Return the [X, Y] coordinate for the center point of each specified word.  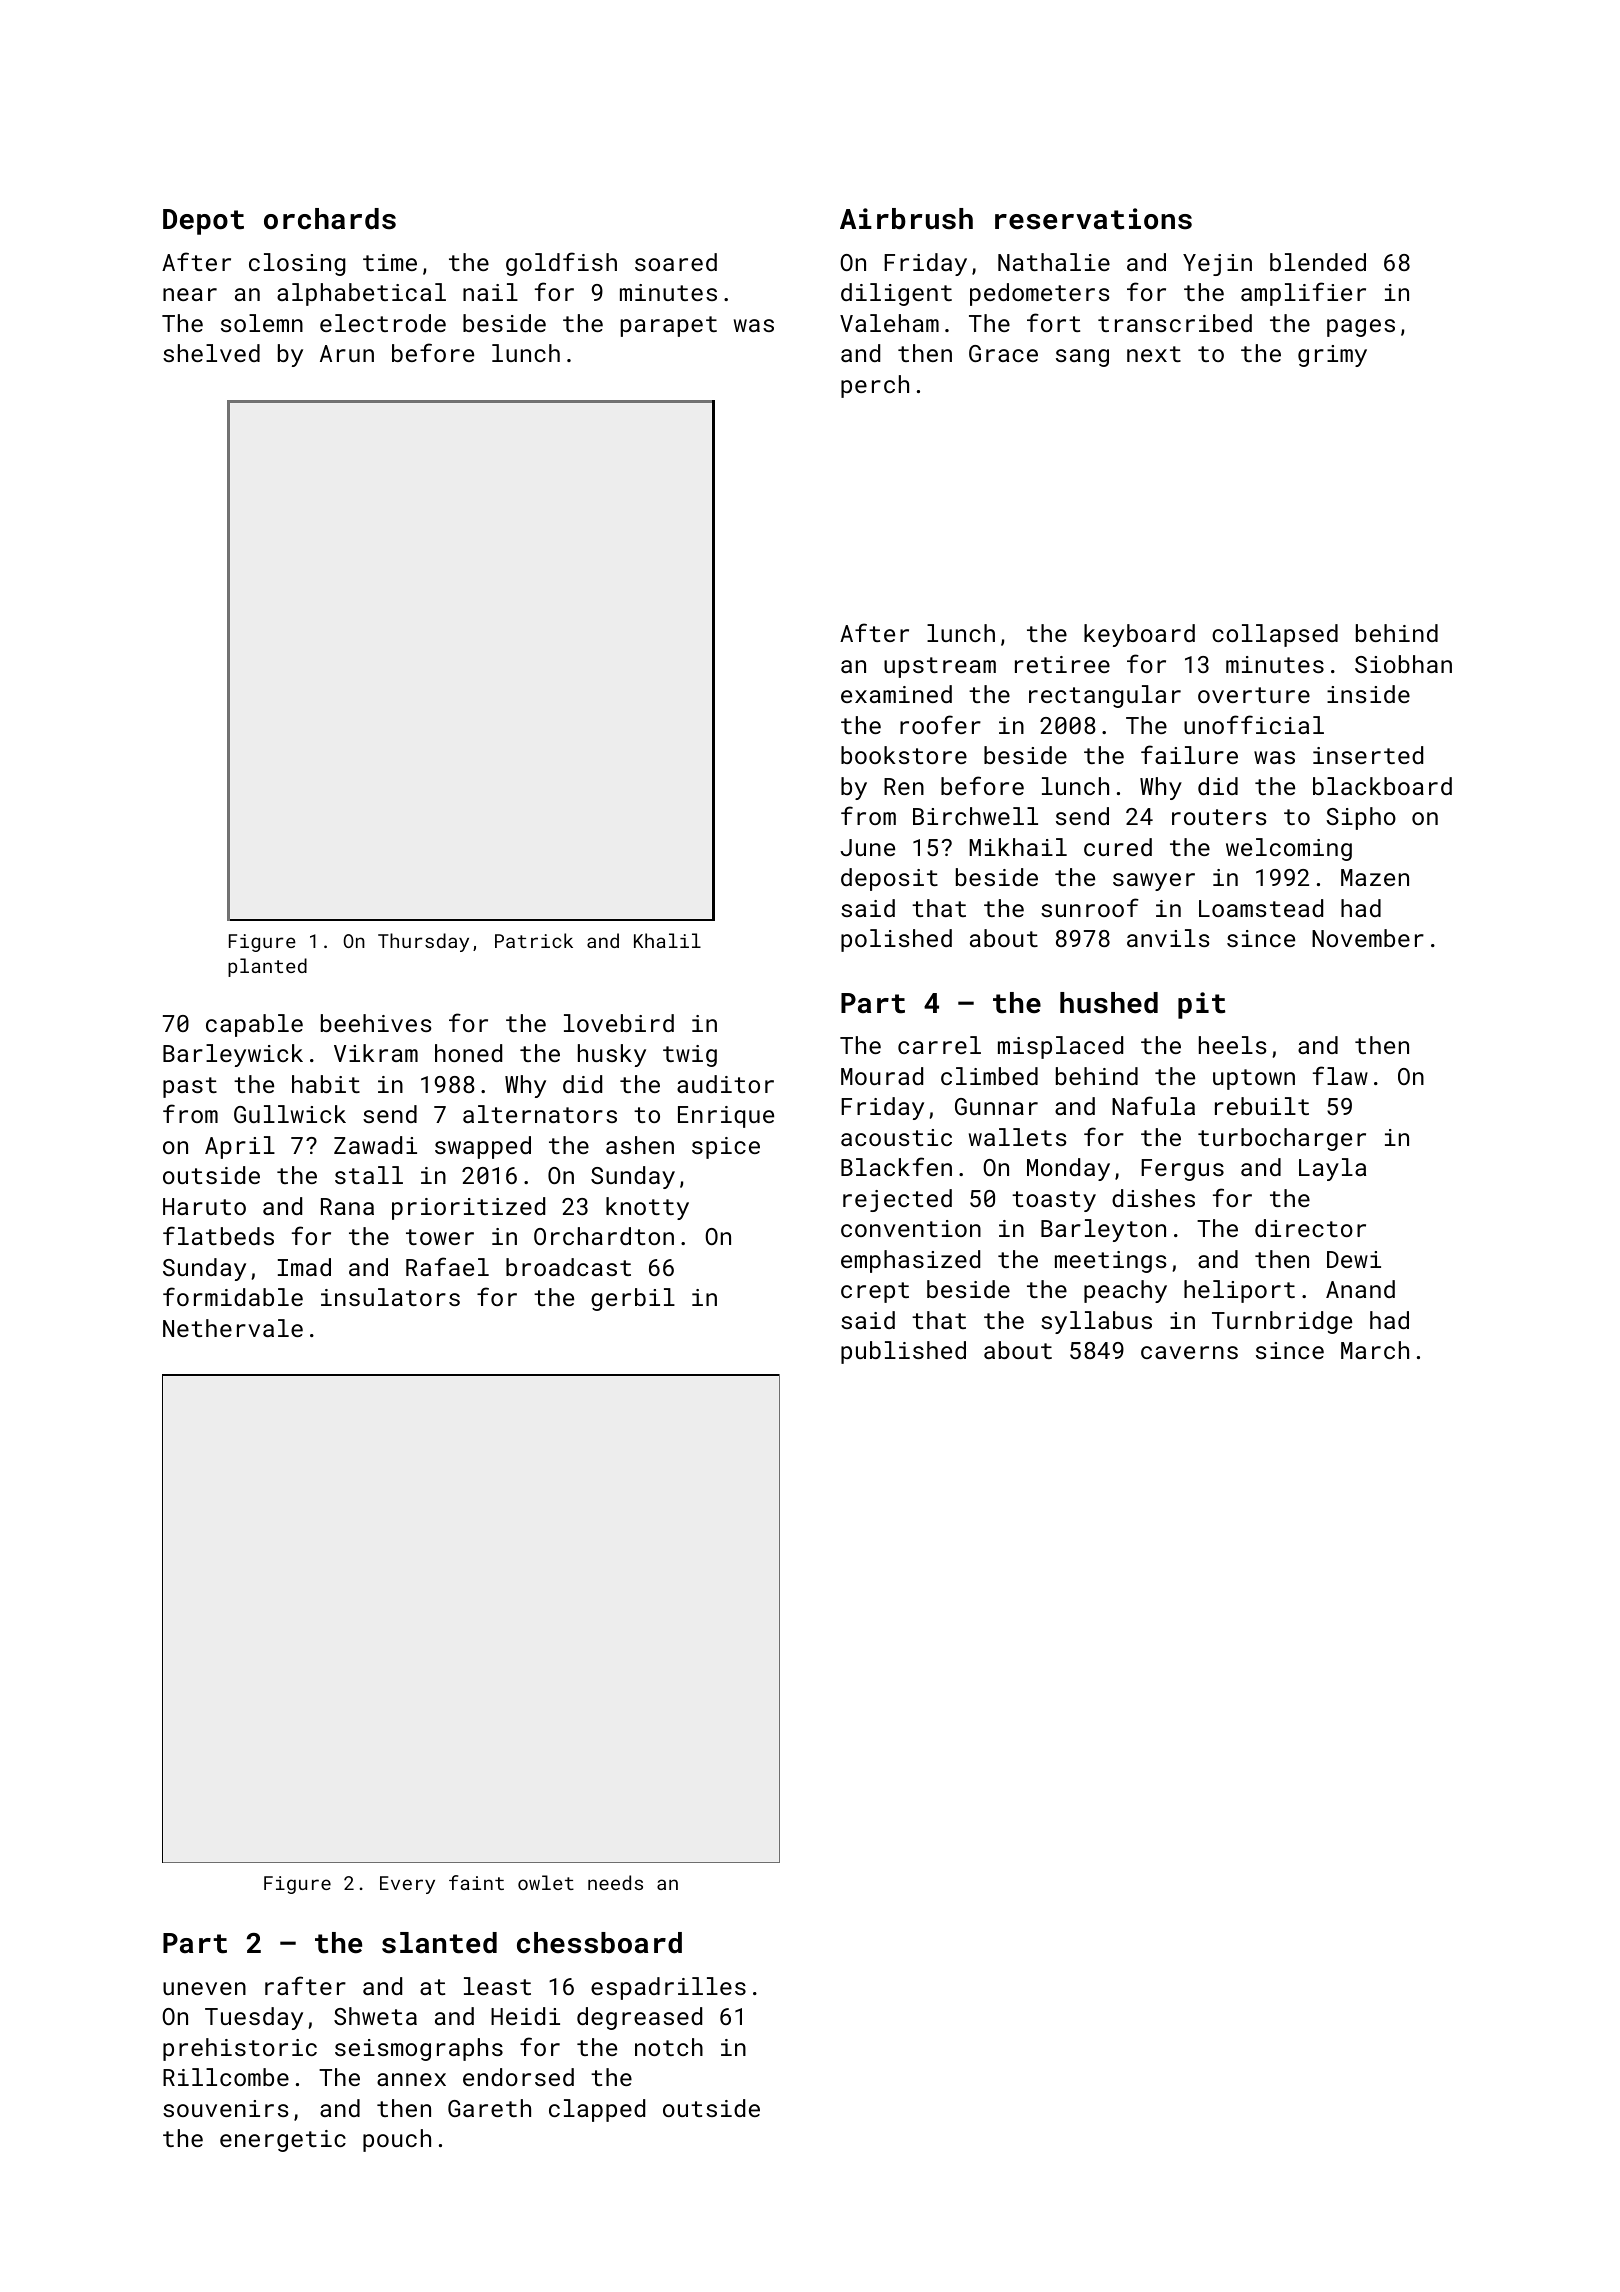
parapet [669, 326]
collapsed [1275, 635]
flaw [1340, 1075]
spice [726, 1148]
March [1375, 1350]
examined [896, 694]
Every [407, 1885]
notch [669, 2047]
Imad [304, 1267]
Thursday [423, 942]
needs [615, 1882]
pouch [397, 2140]
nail [490, 292]
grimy [1332, 356]
